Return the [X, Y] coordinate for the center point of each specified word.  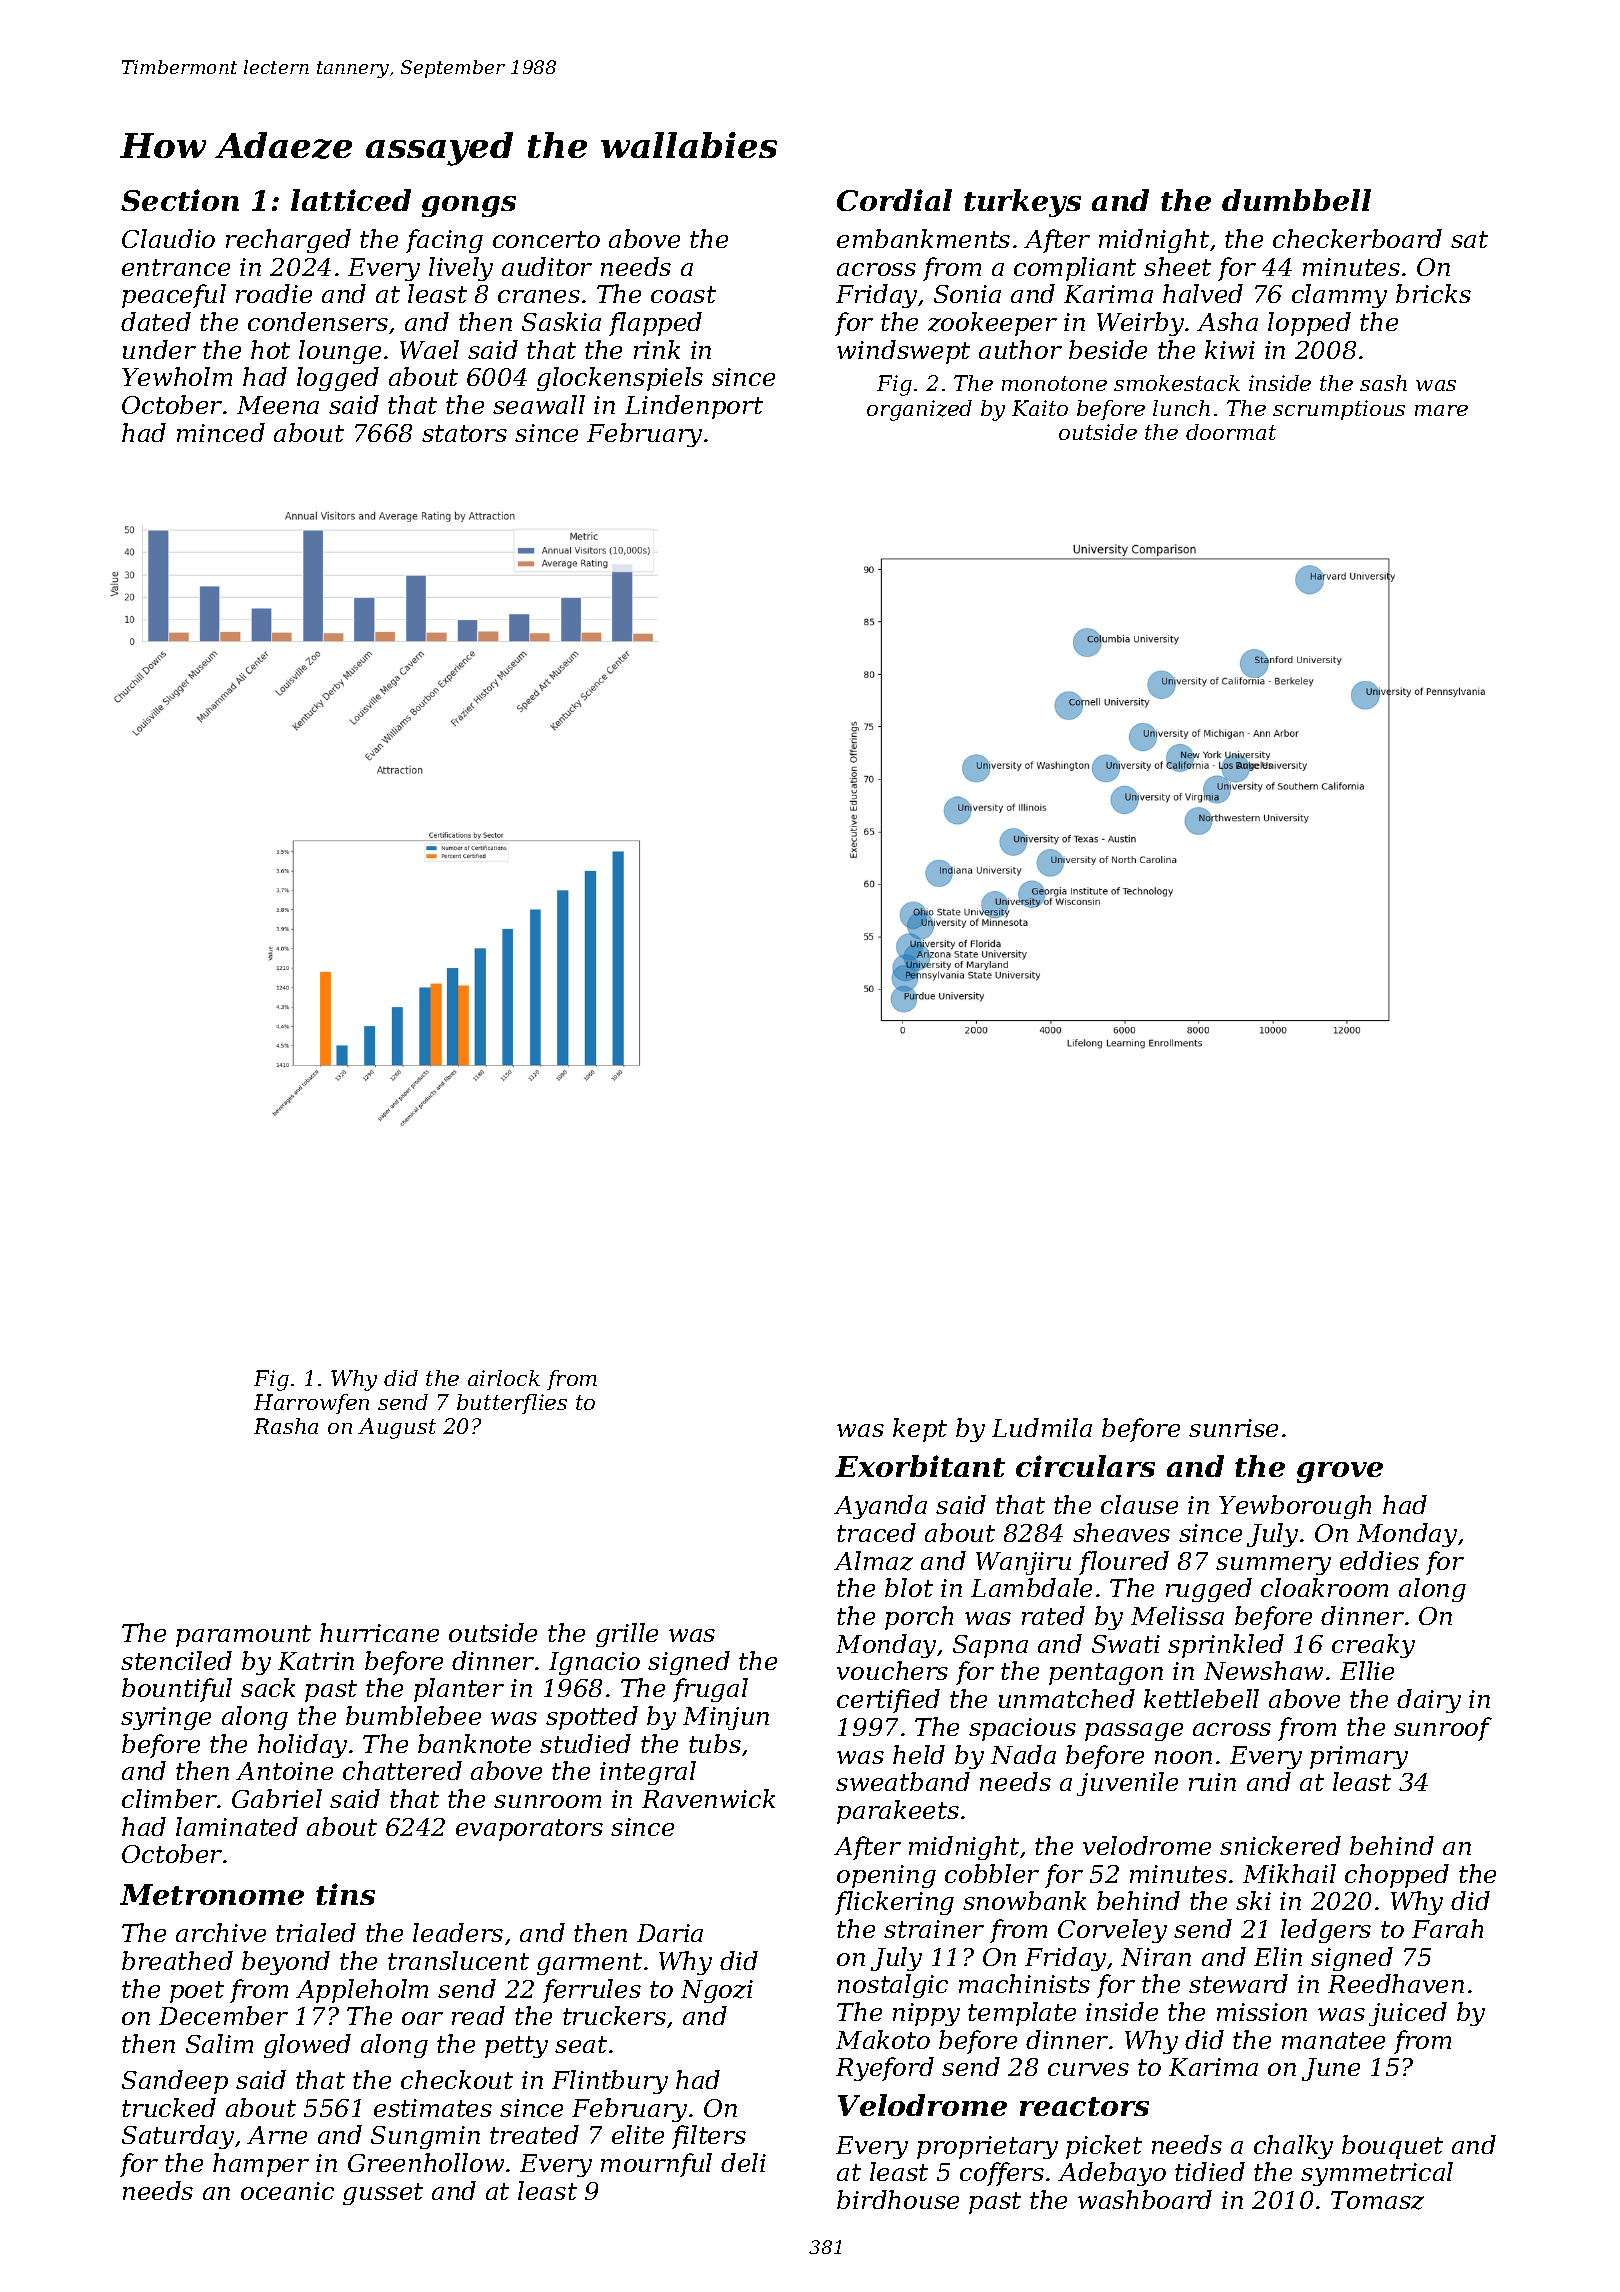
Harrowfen [311, 1404]
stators [464, 433]
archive [221, 1932]
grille [627, 1635]
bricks [1433, 293]
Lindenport [694, 407]
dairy [1429, 1701]
